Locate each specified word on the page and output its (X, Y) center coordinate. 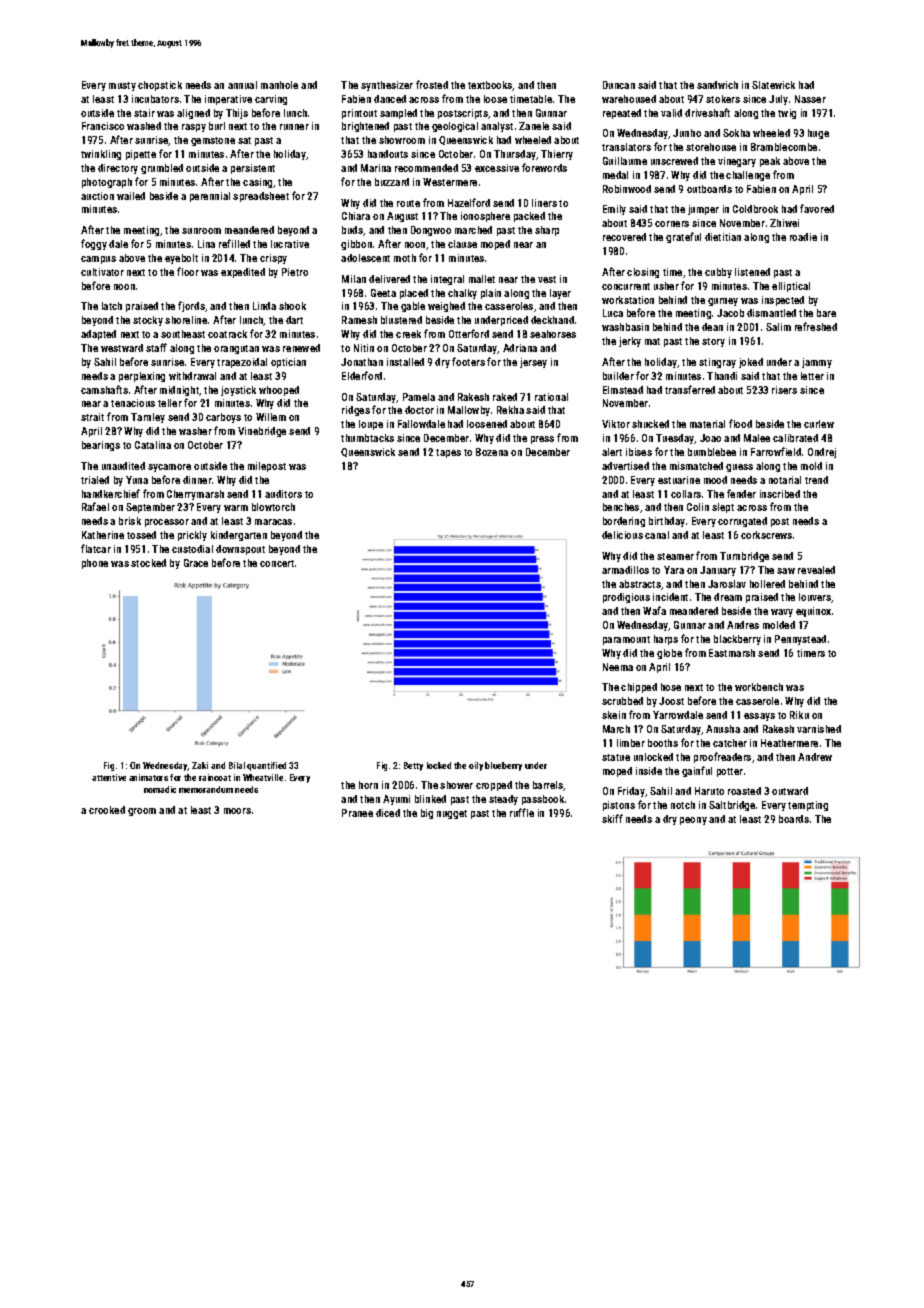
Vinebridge (262, 432)
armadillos (625, 570)
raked (505, 397)
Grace (196, 563)
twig (787, 114)
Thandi (722, 376)
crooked (107, 810)
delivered (389, 279)
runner (294, 127)
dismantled (771, 313)
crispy (273, 259)
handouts (388, 154)
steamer (675, 556)
